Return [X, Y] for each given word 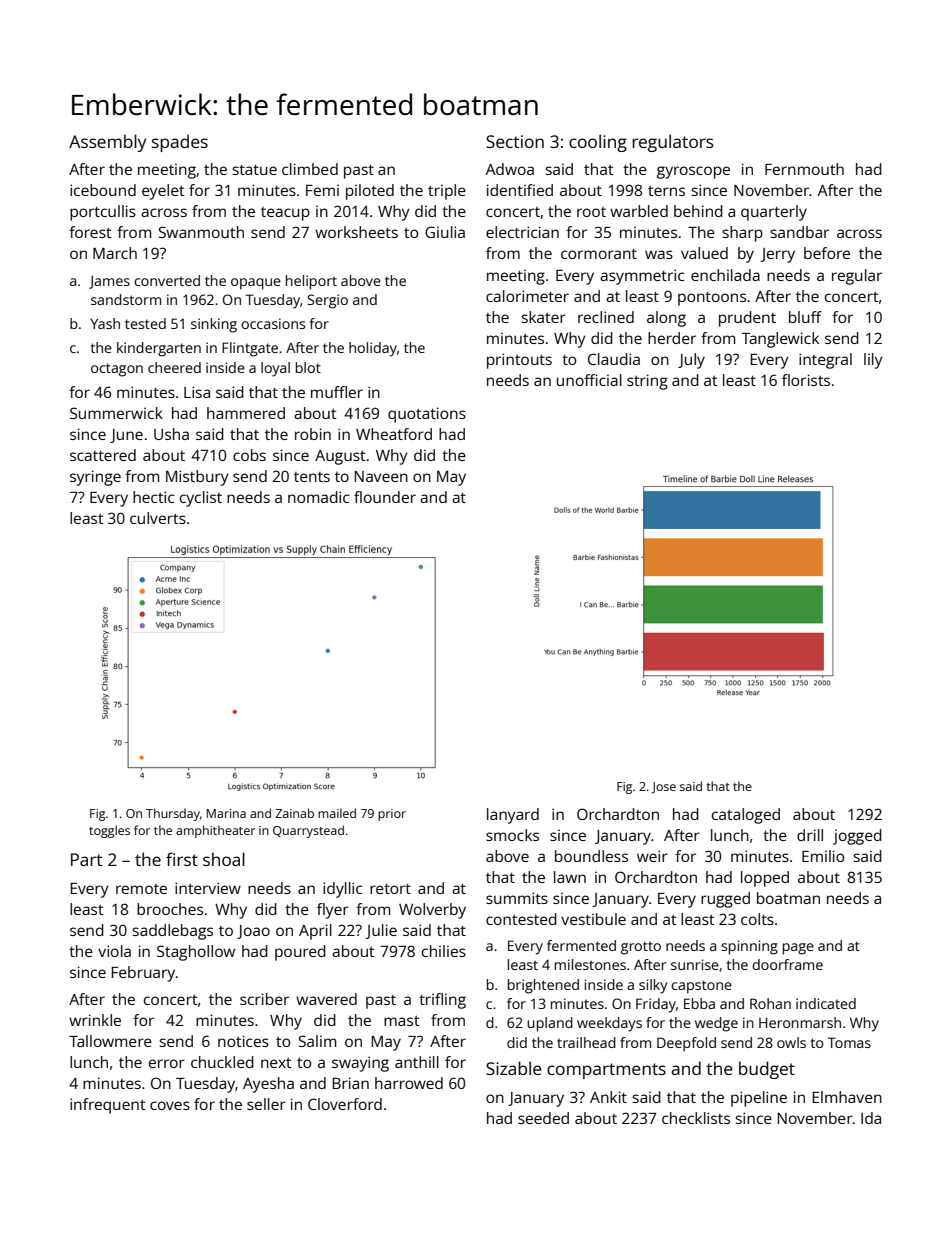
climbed [310, 169]
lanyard [513, 816]
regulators [673, 143]
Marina [226, 813]
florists [806, 380]
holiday [373, 349]
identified [520, 190]
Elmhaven [847, 1097]
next [276, 1063]
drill [810, 835]
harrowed [409, 1083]
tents [312, 477]
